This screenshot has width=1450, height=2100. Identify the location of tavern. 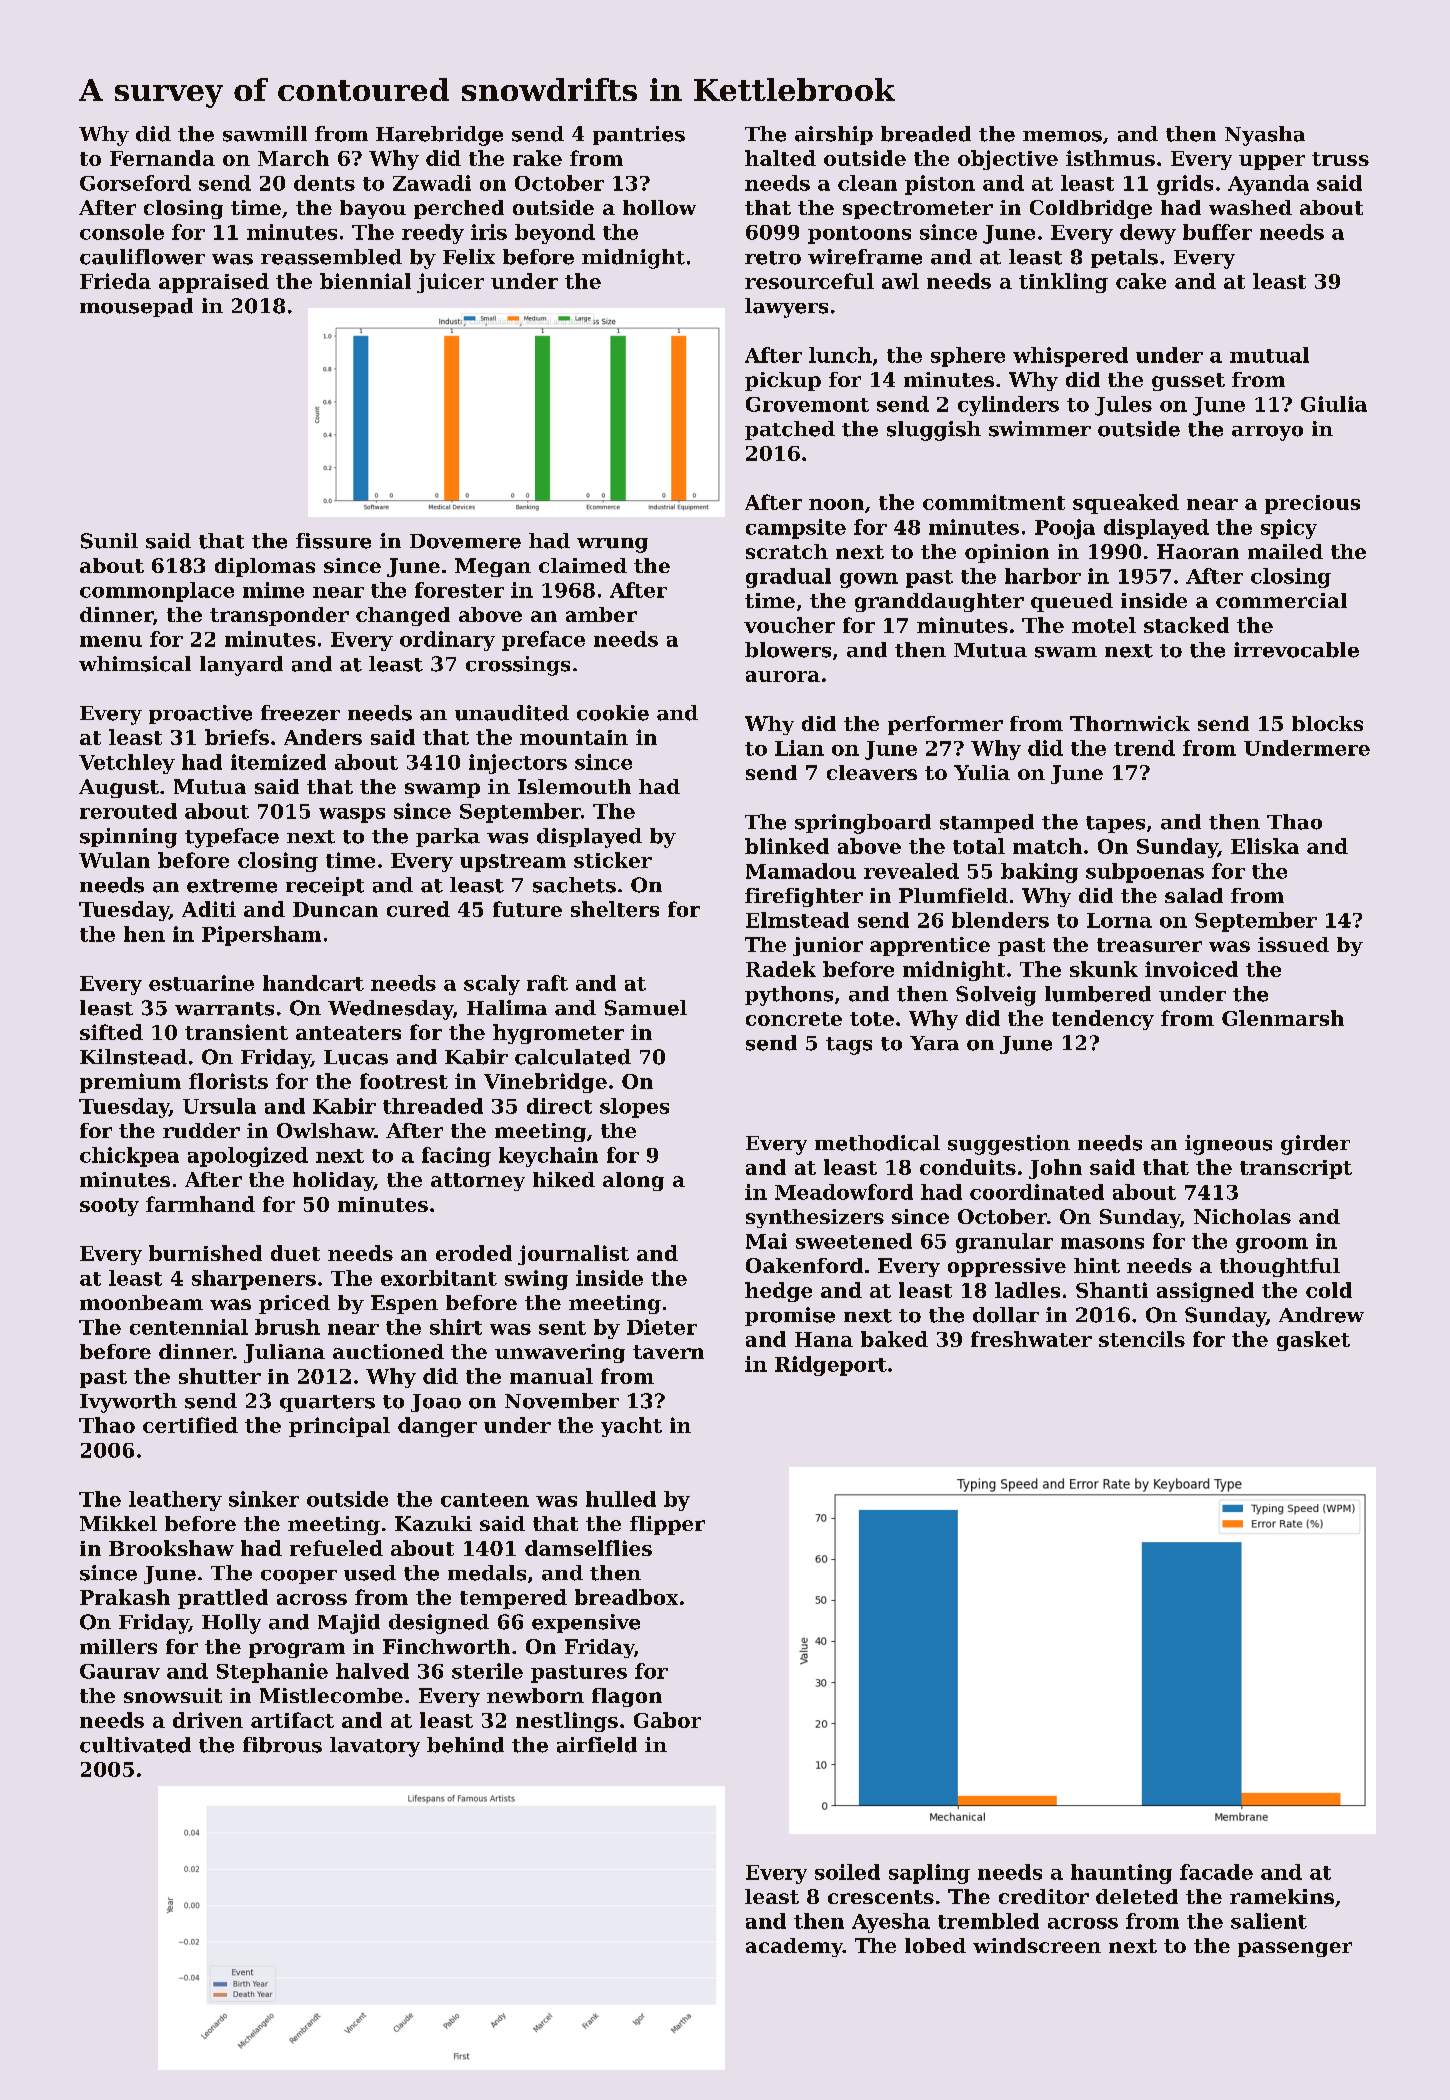
(668, 1352).
